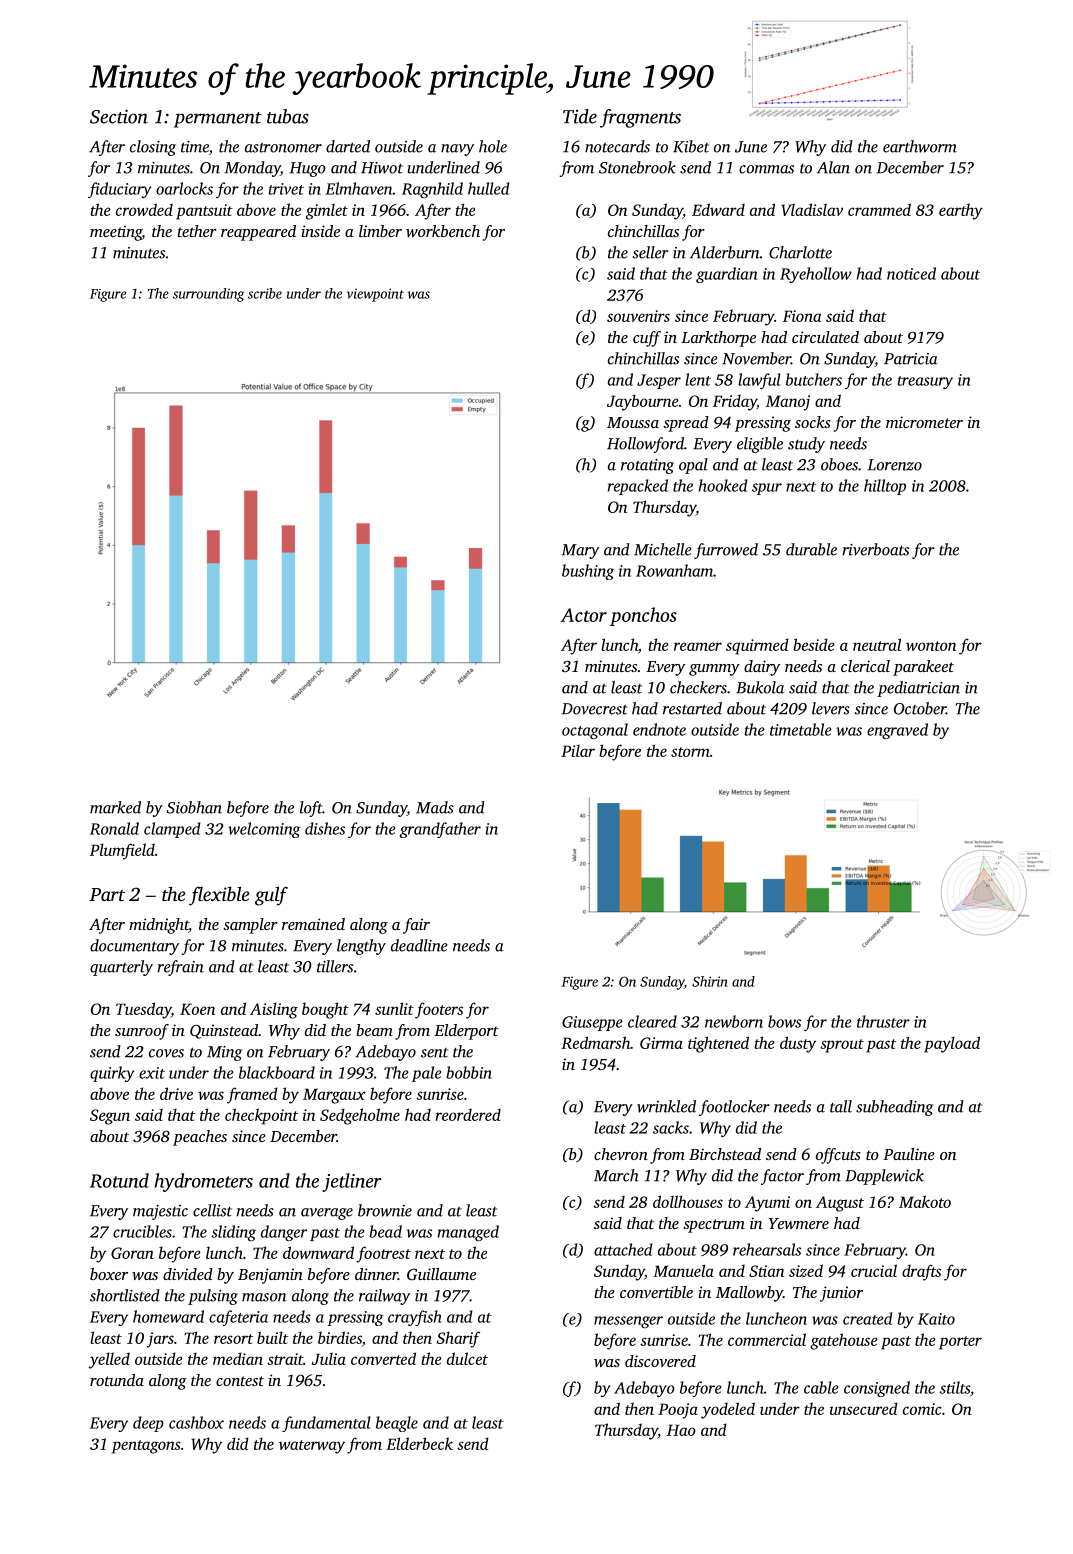 The image size is (1073, 1554). I want to click on Elderport, so click(466, 1032).
